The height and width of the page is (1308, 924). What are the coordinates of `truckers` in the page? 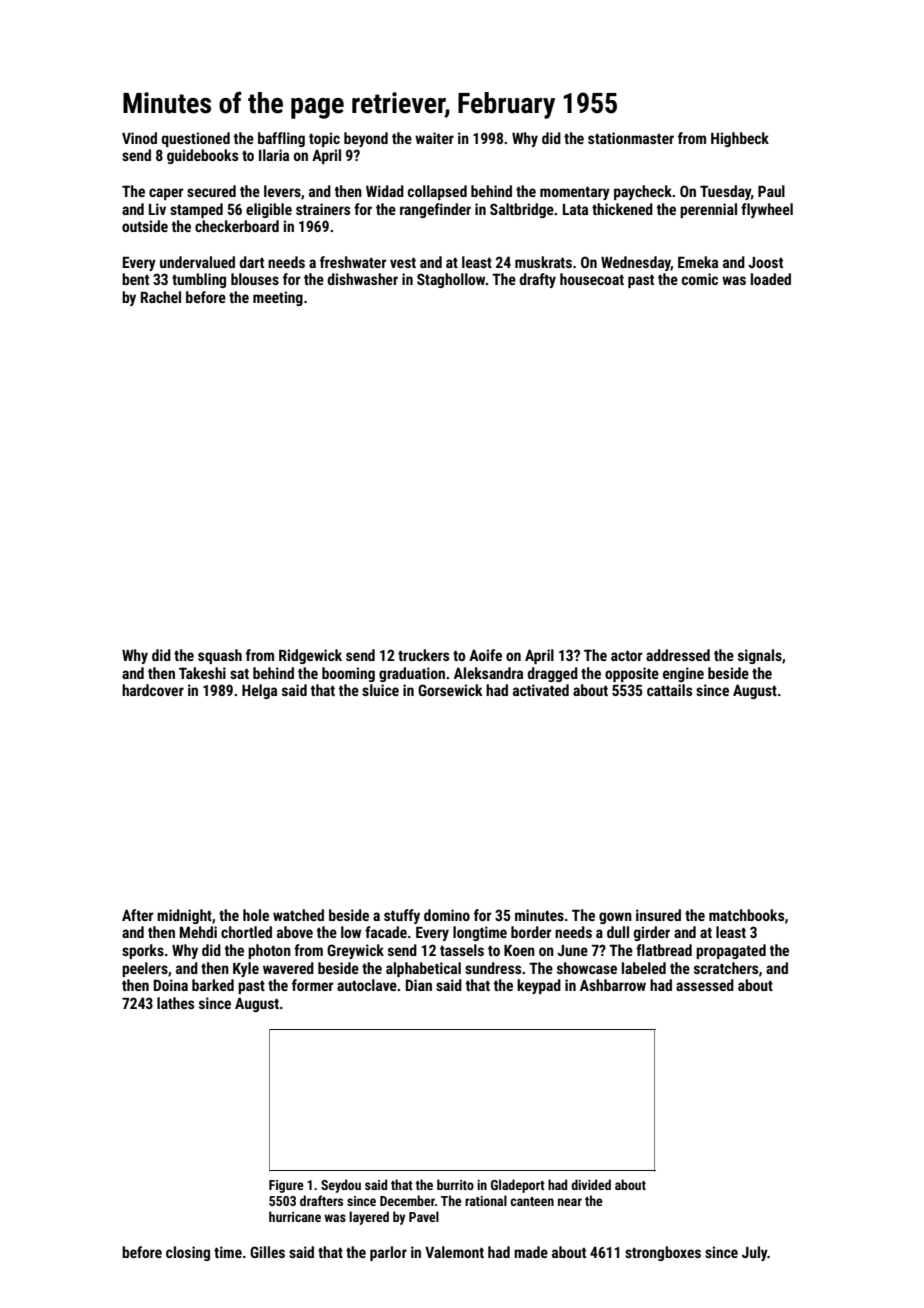 It's located at (423, 655).
